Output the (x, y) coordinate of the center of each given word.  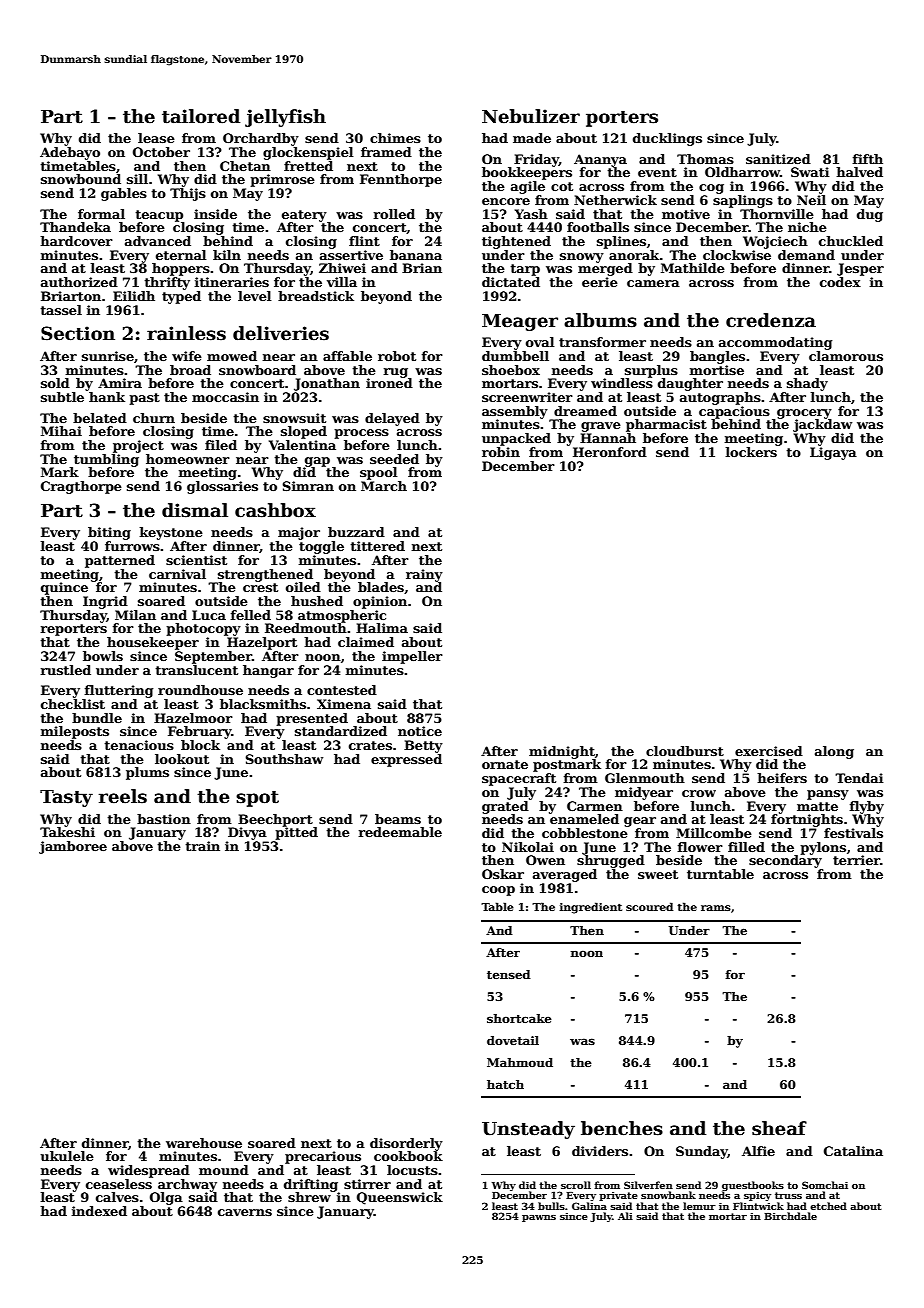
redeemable (400, 832)
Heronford (610, 452)
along (834, 752)
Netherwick (615, 200)
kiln (227, 255)
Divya (247, 833)
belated (100, 418)
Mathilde (693, 268)
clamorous (846, 356)
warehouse (204, 1143)
